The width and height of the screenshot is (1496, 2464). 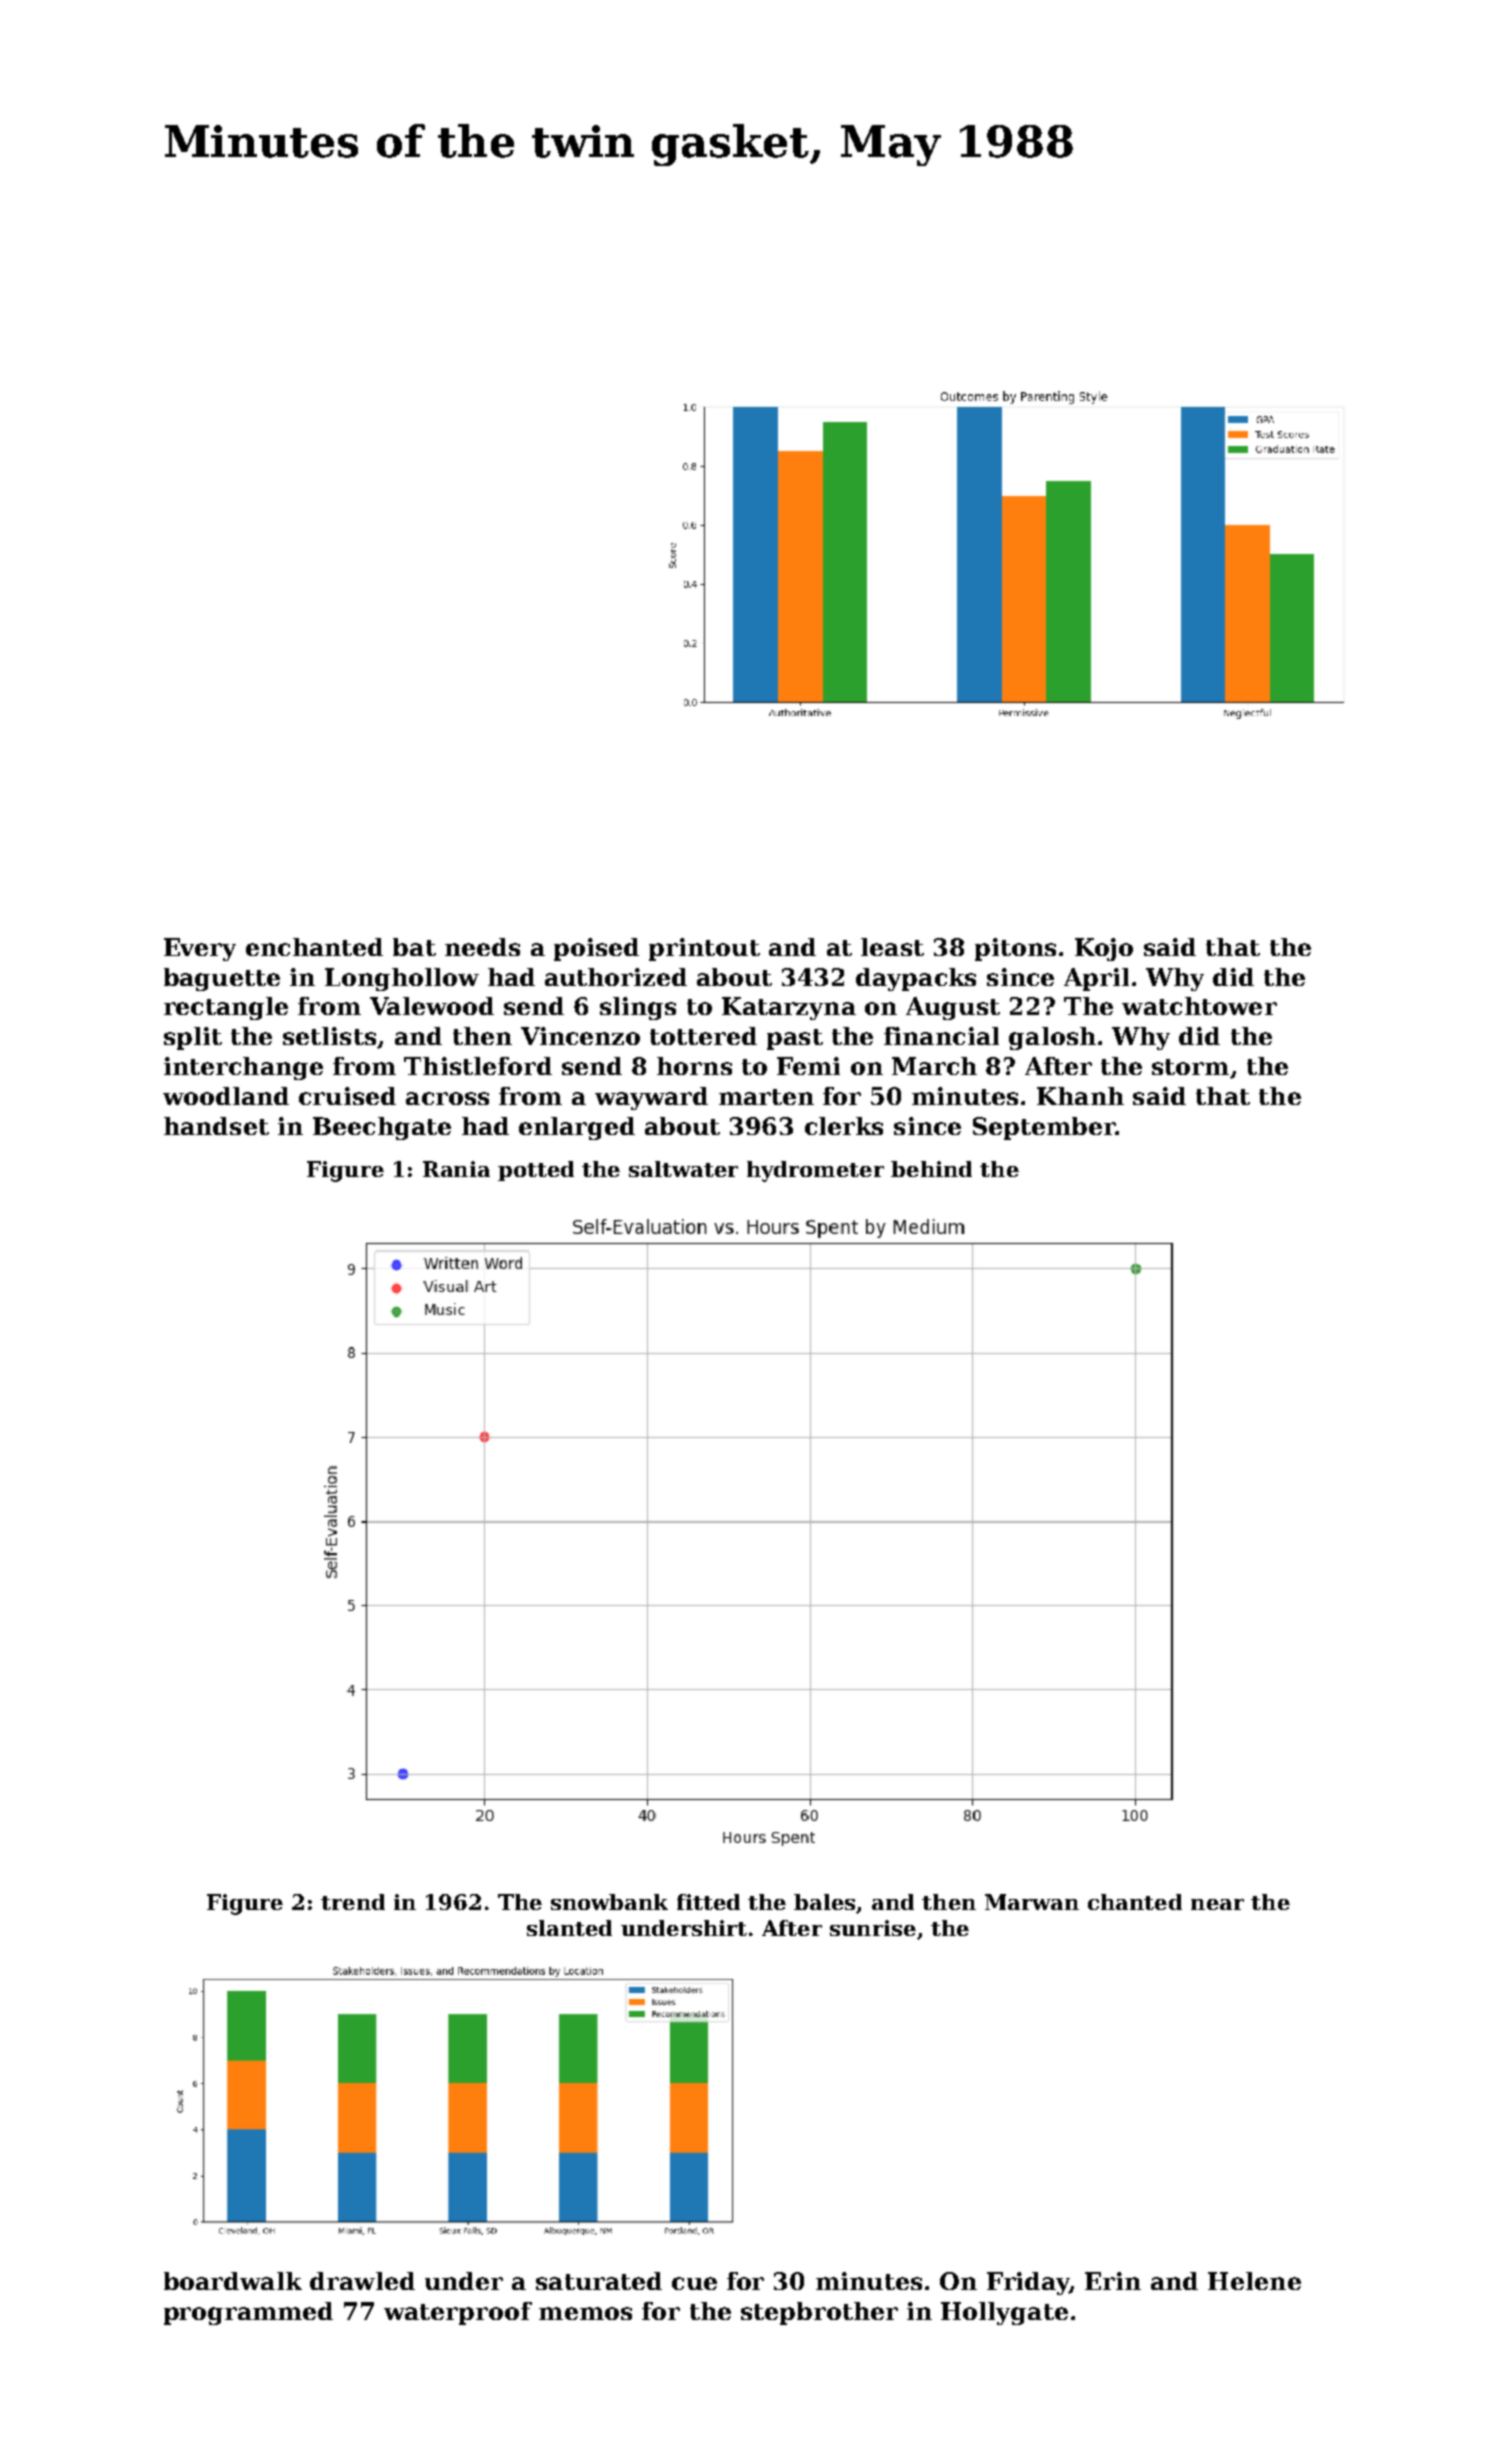 I want to click on cue, so click(x=694, y=2283).
